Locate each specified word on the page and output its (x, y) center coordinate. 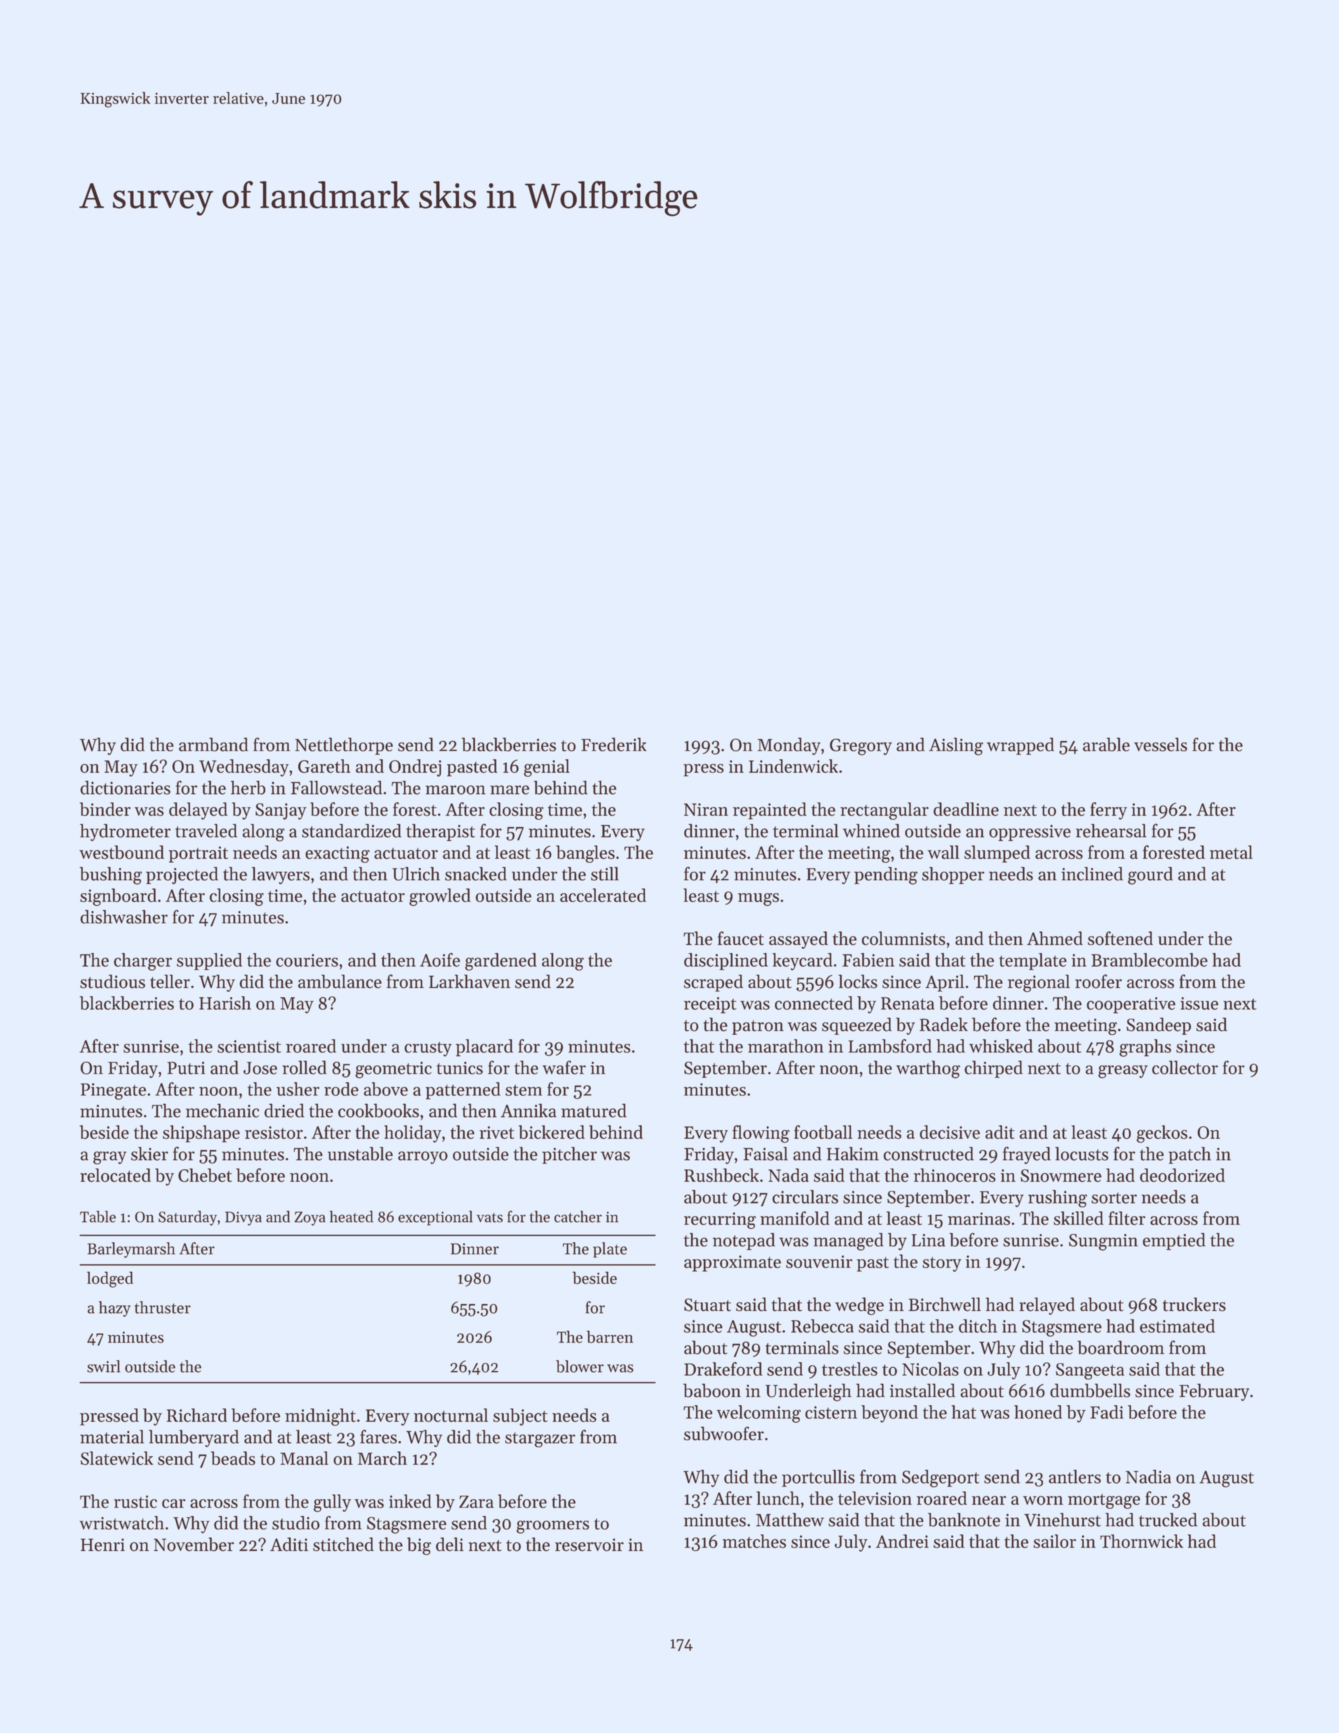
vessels (1160, 744)
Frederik (614, 744)
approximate (732, 1263)
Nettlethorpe (344, 746)
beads (233, 1458)
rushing (1057, 1199)
